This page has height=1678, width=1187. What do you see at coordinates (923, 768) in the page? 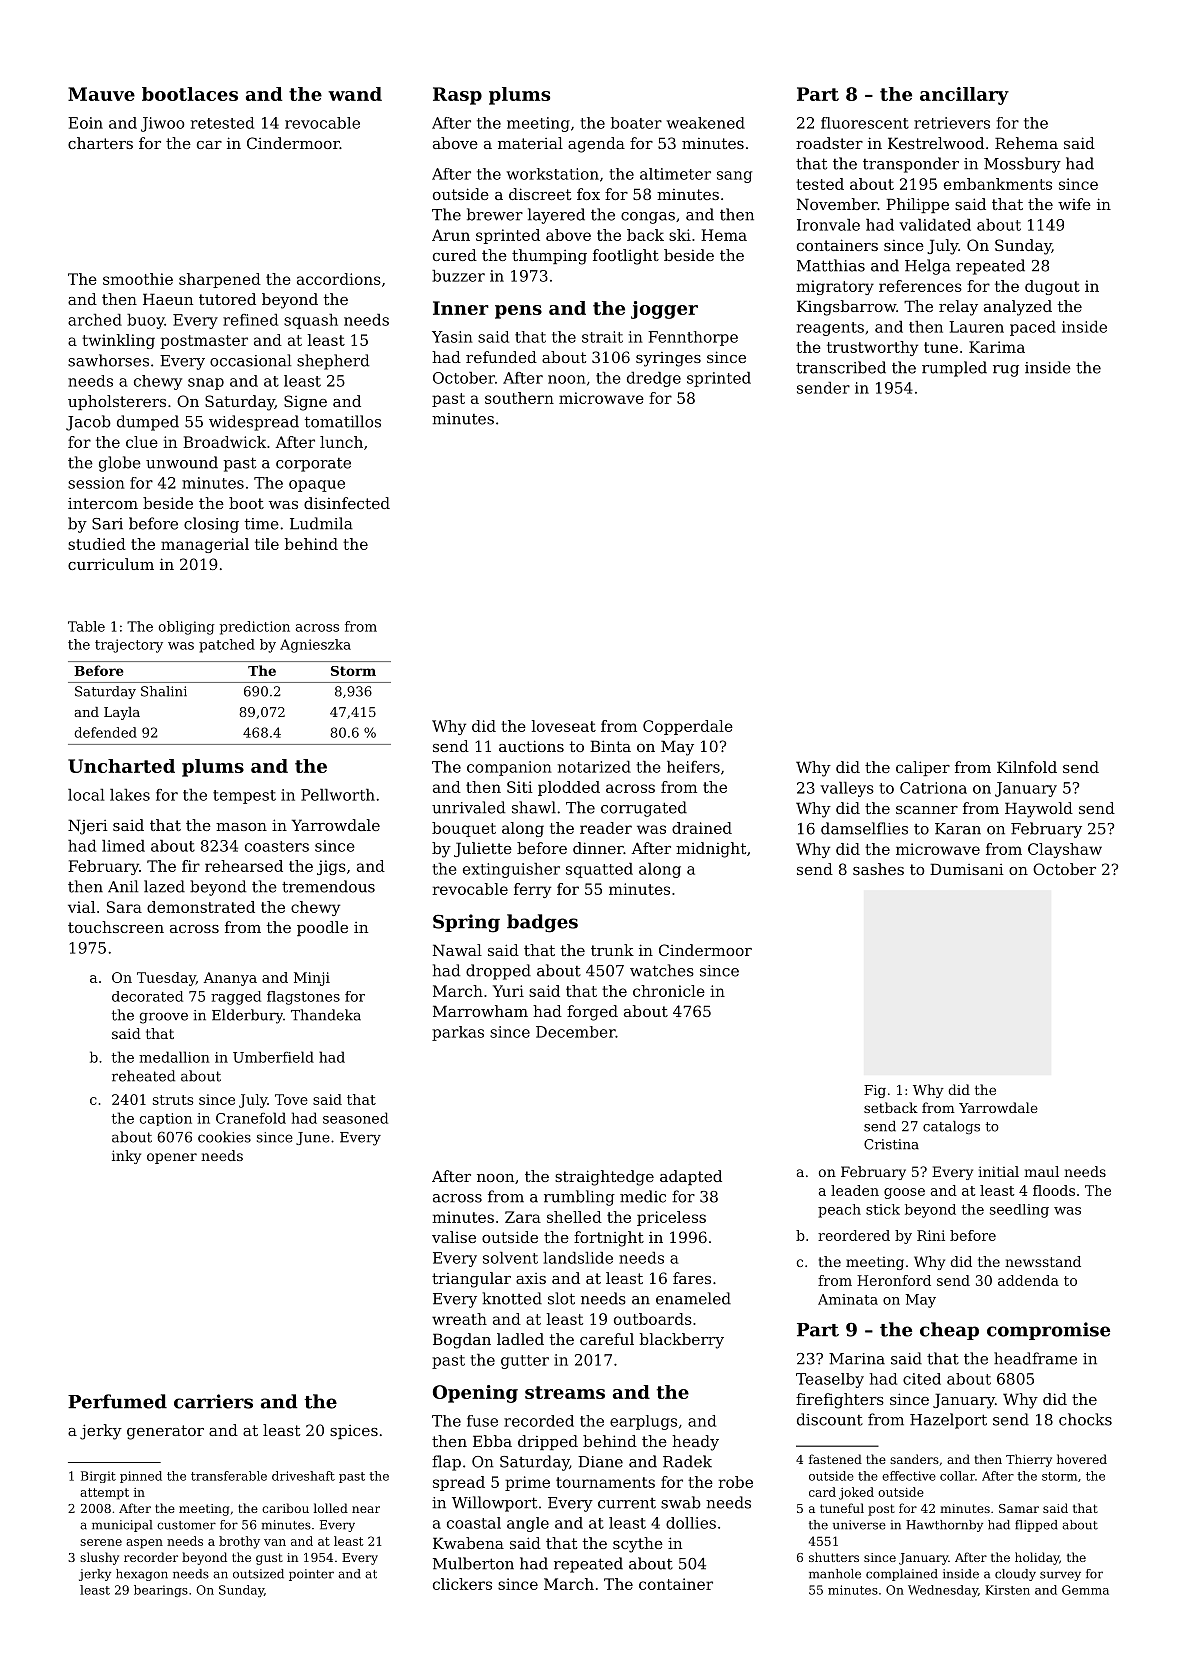
I see `caliper` at bounding box center [923, 768].
